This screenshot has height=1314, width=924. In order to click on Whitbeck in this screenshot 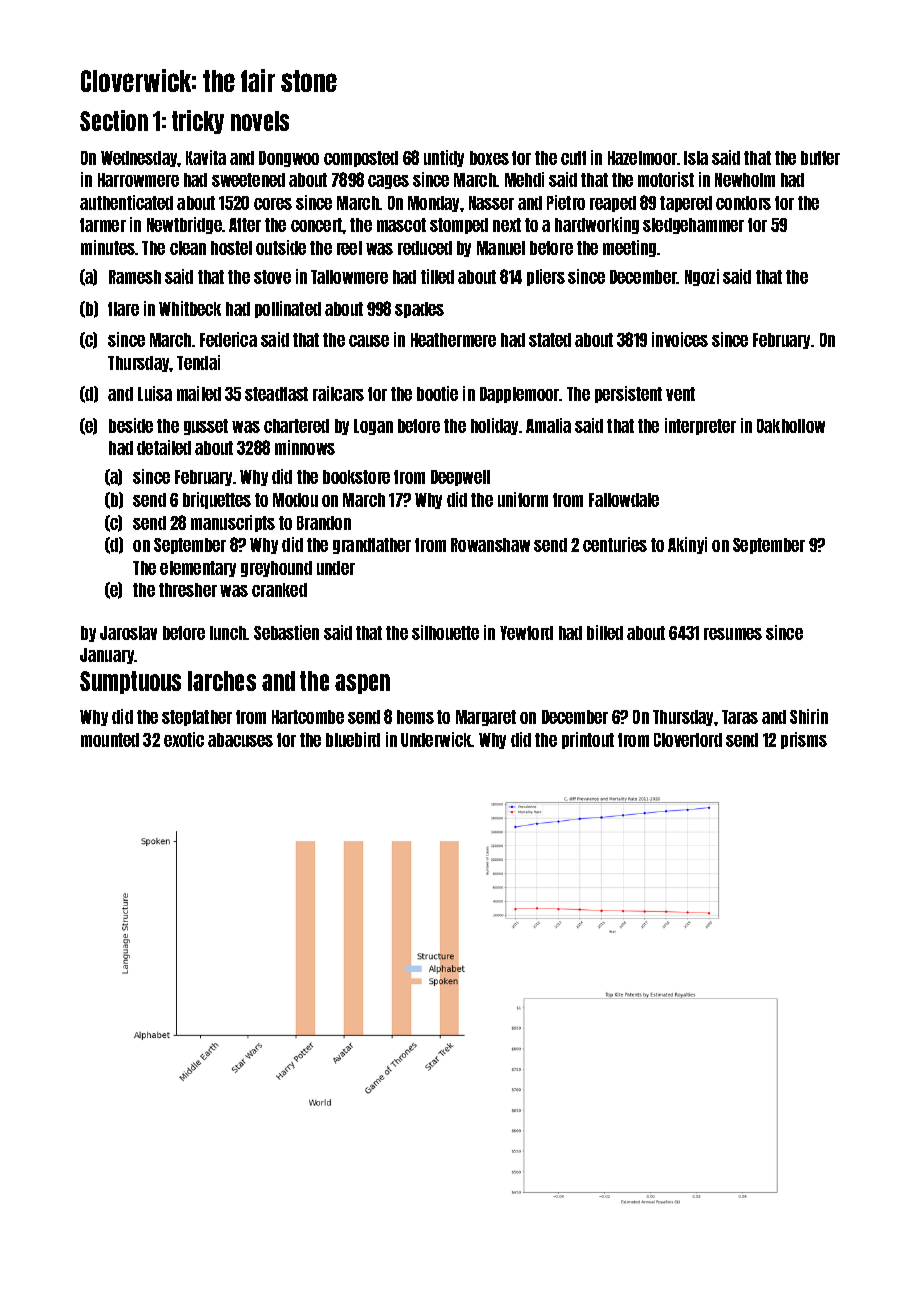, I will do `click(190, 308)`.
